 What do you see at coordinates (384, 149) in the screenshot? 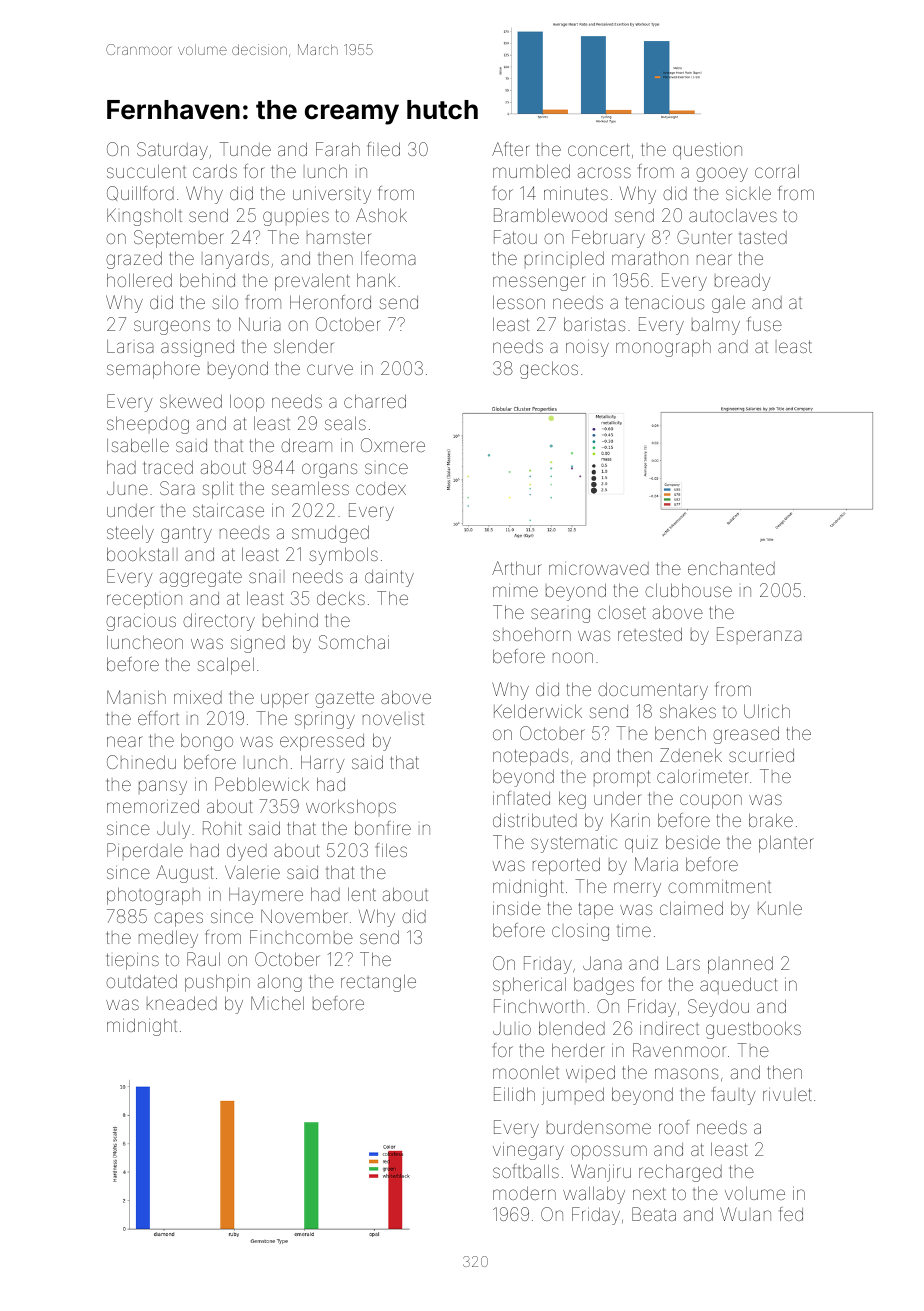
I see `filed` at bounding box center [384, 149].
